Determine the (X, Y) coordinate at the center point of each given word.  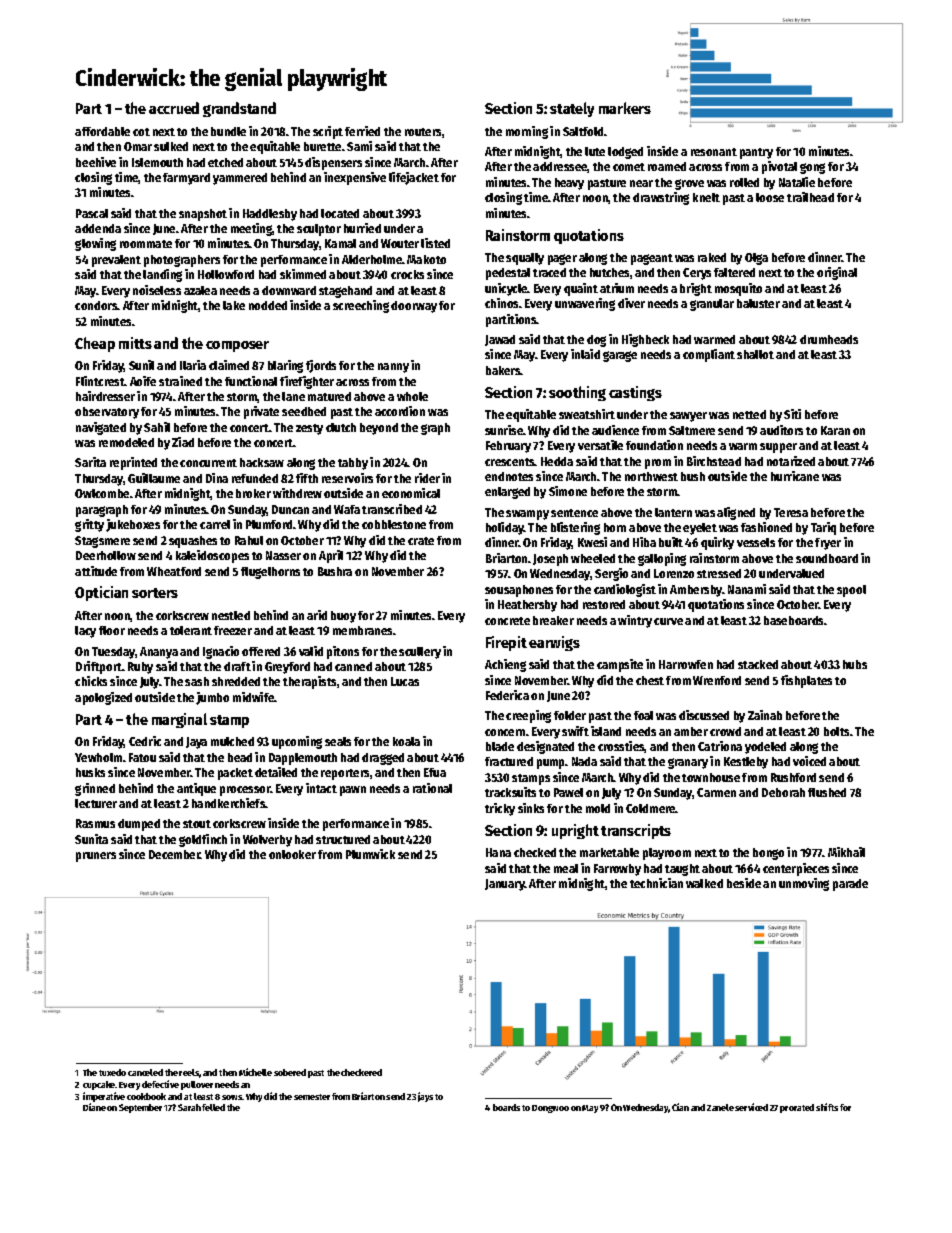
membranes (362, 630)
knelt (706, 197)
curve (668, 621)
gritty (89, 525)
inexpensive (355, 178)
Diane (94, 1107)
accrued (174, 108)
